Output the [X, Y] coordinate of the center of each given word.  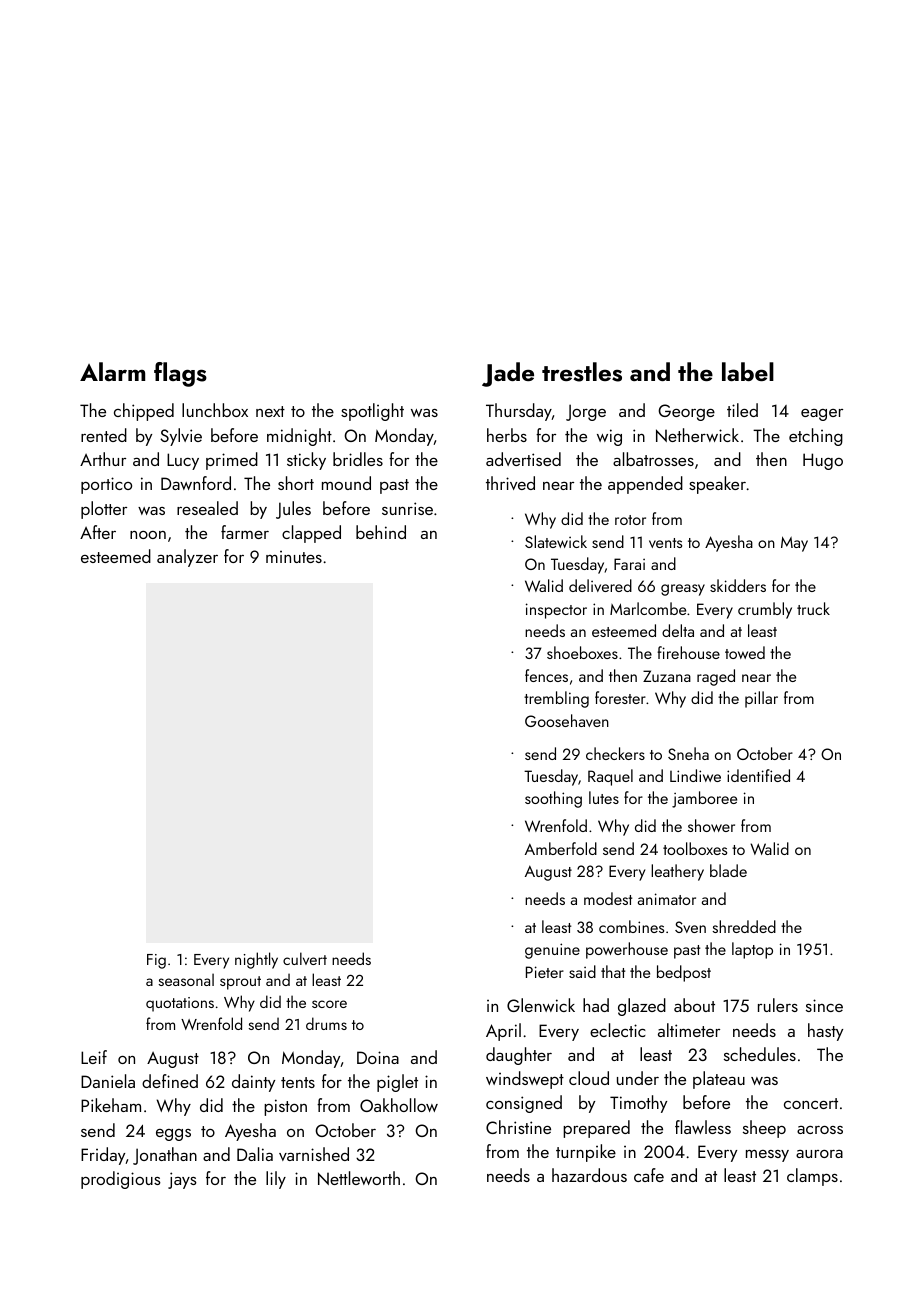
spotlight [372, 412]
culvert [305, 958]
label [748, 371]
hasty [825, 1032]
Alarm [112, 371]
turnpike [586, 1153]
